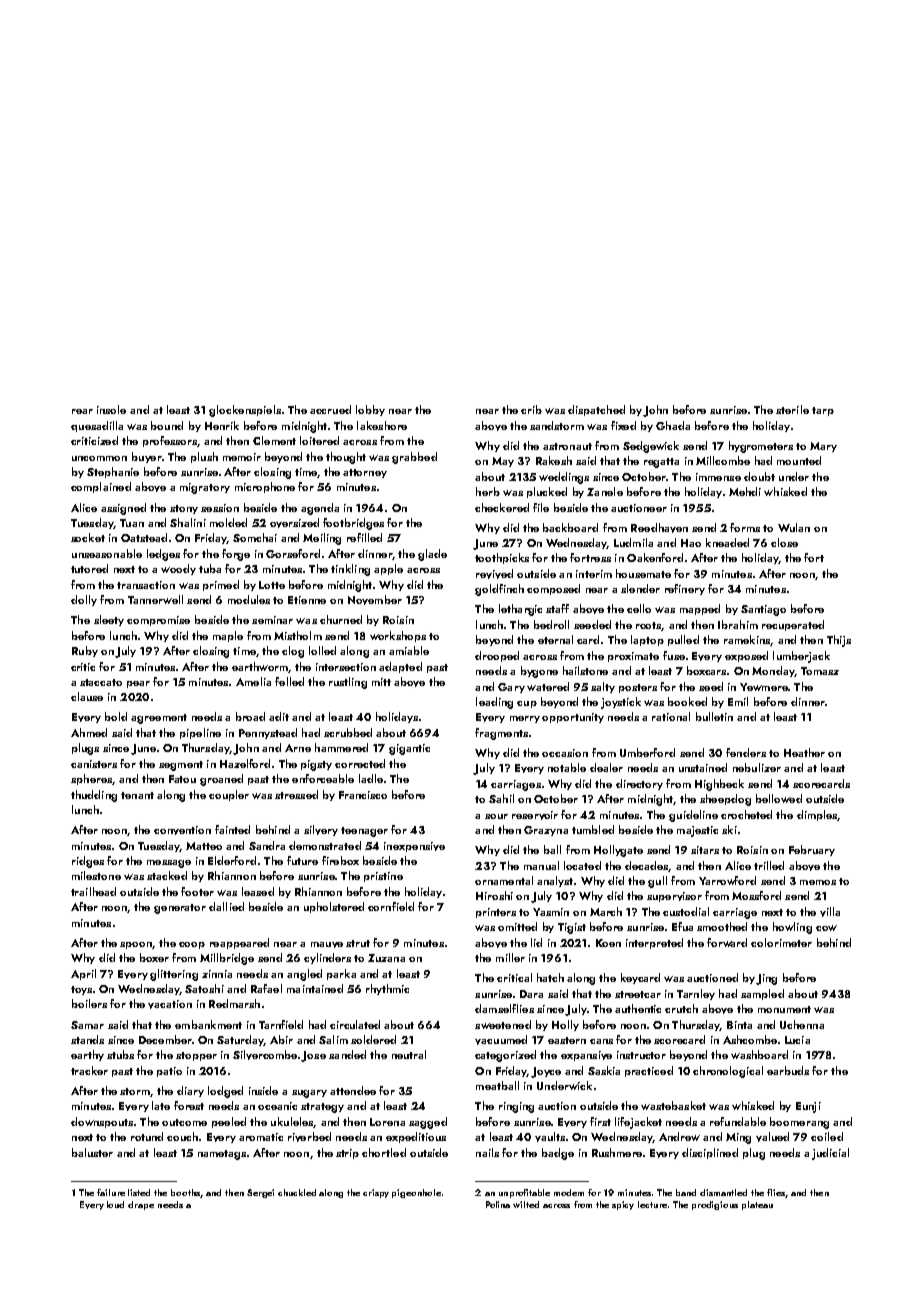 The height and width of the document is (1308, 924). What do you see at coordinates (792, 409) in the document?
I see `sterile` at bounding box center [792, 409].
